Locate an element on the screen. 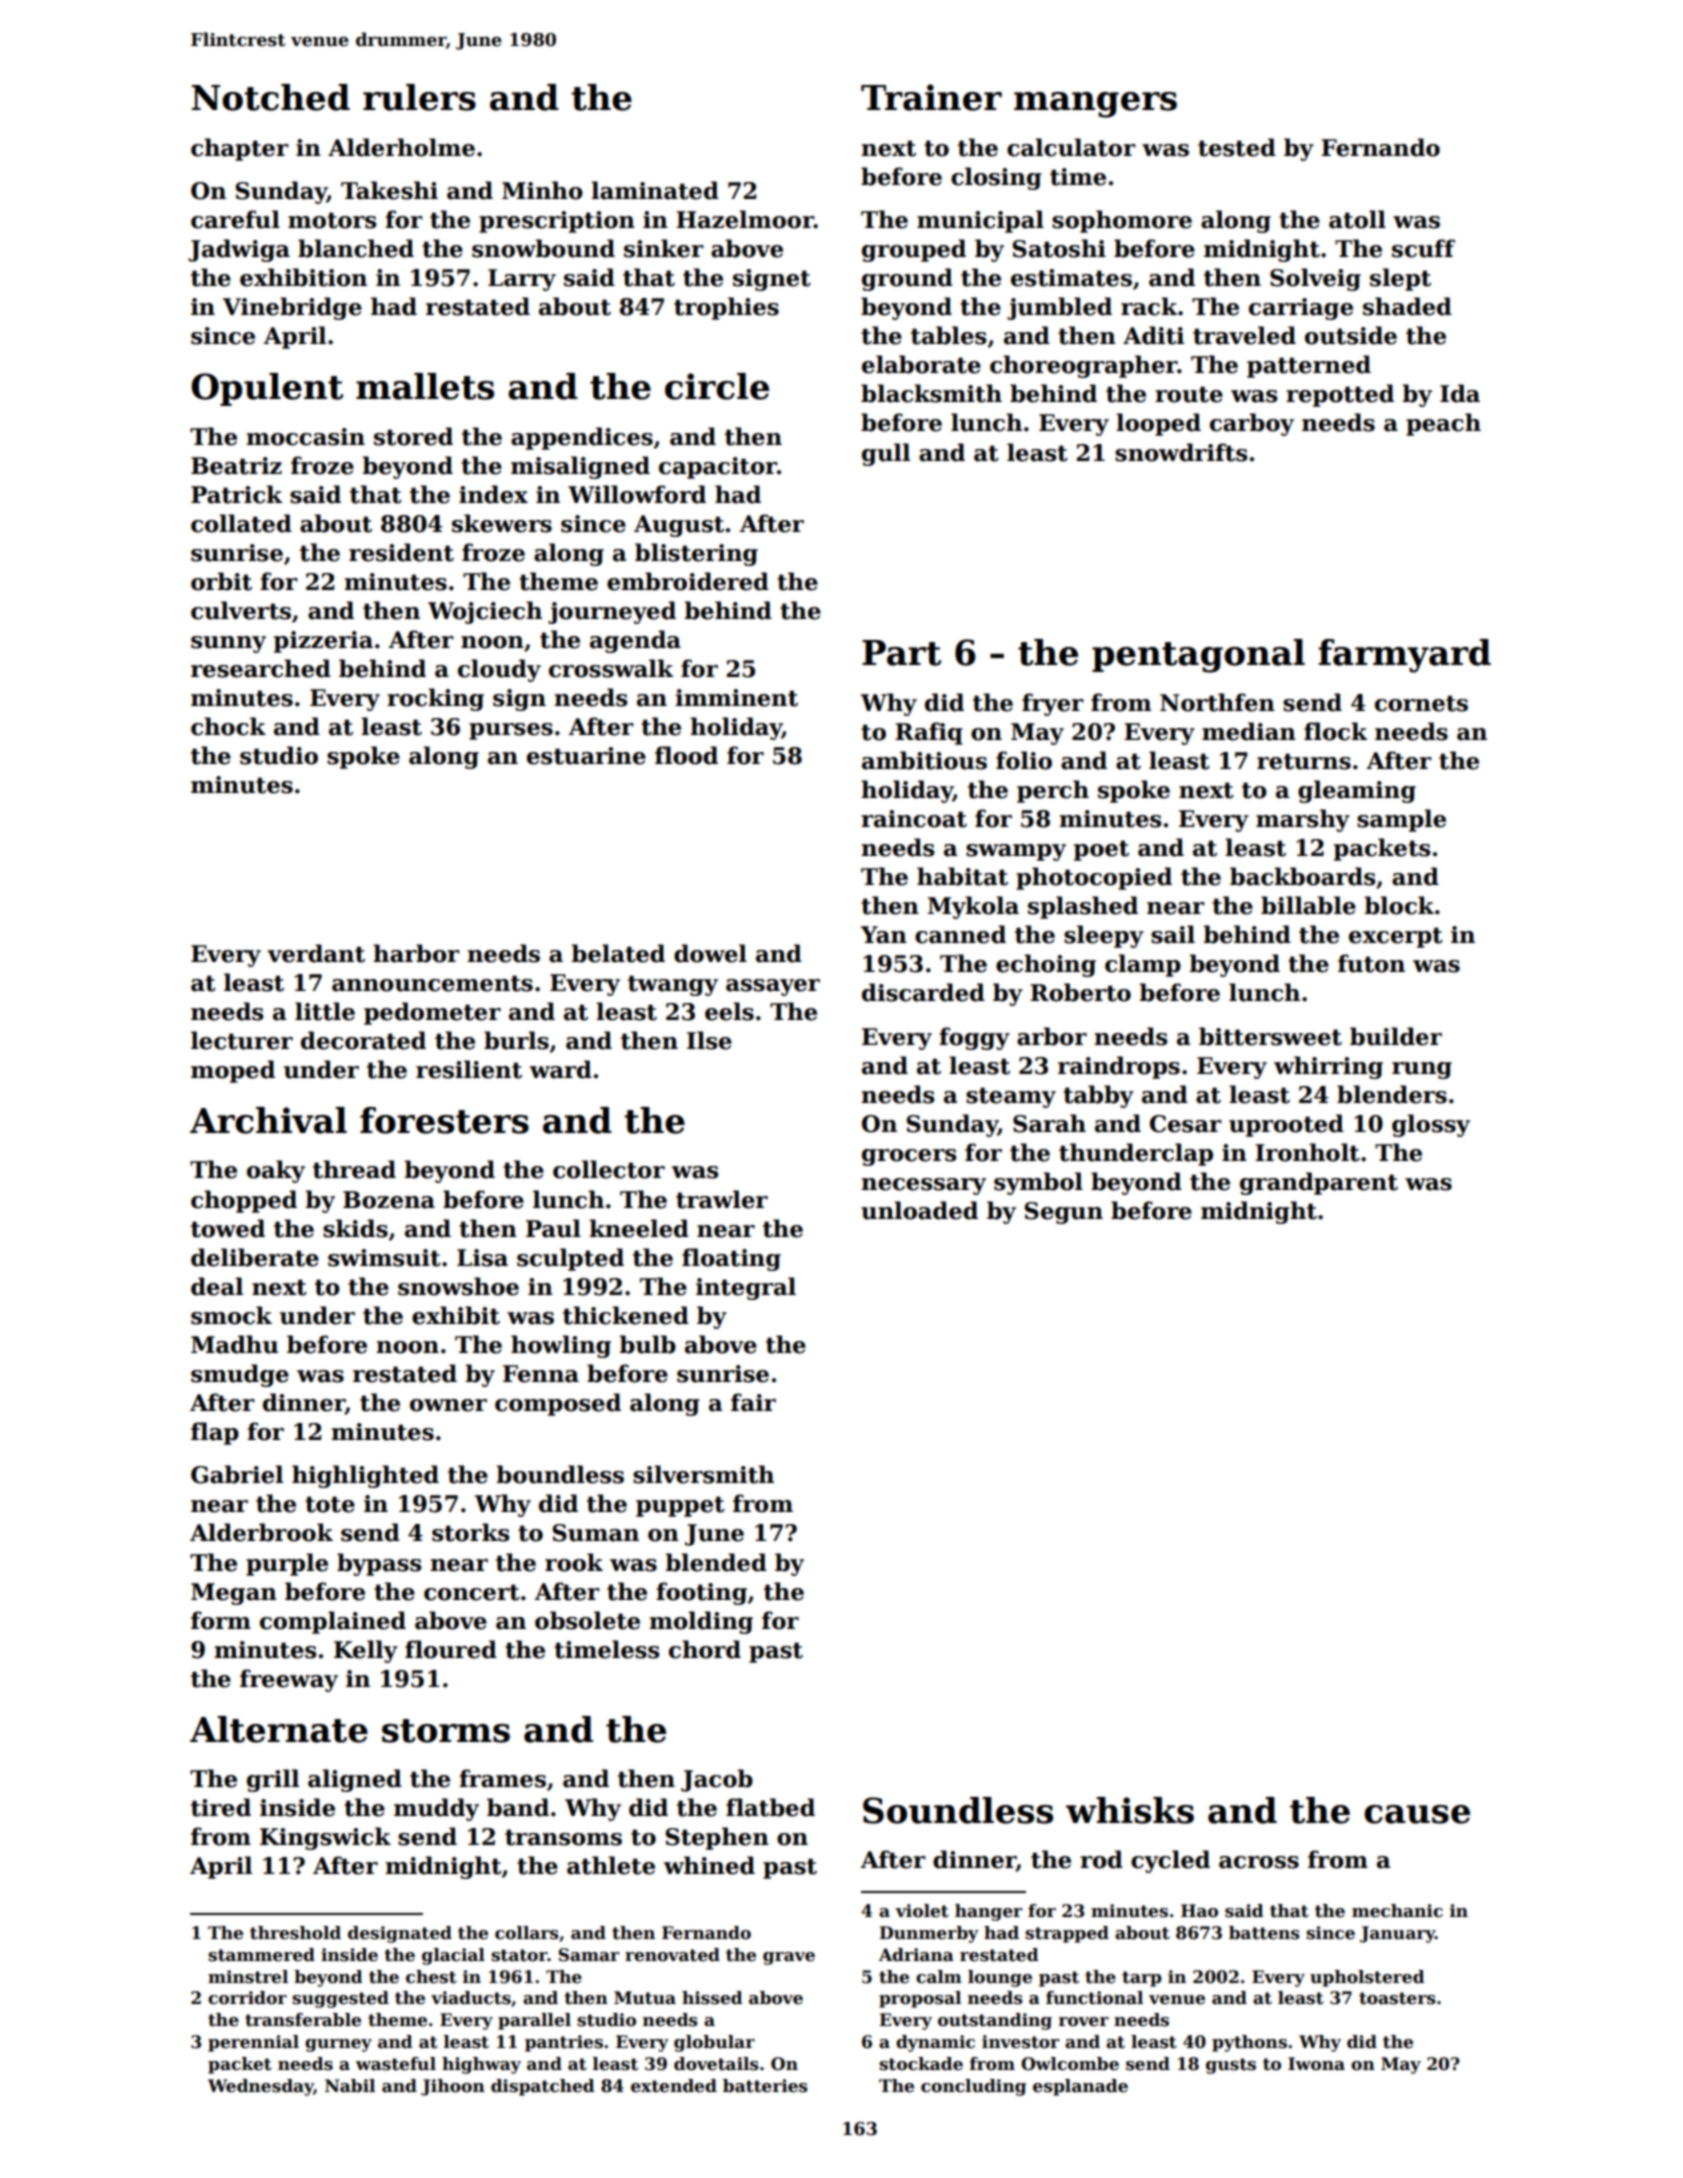  grandparent is located at coordinates (1319, 1183).
